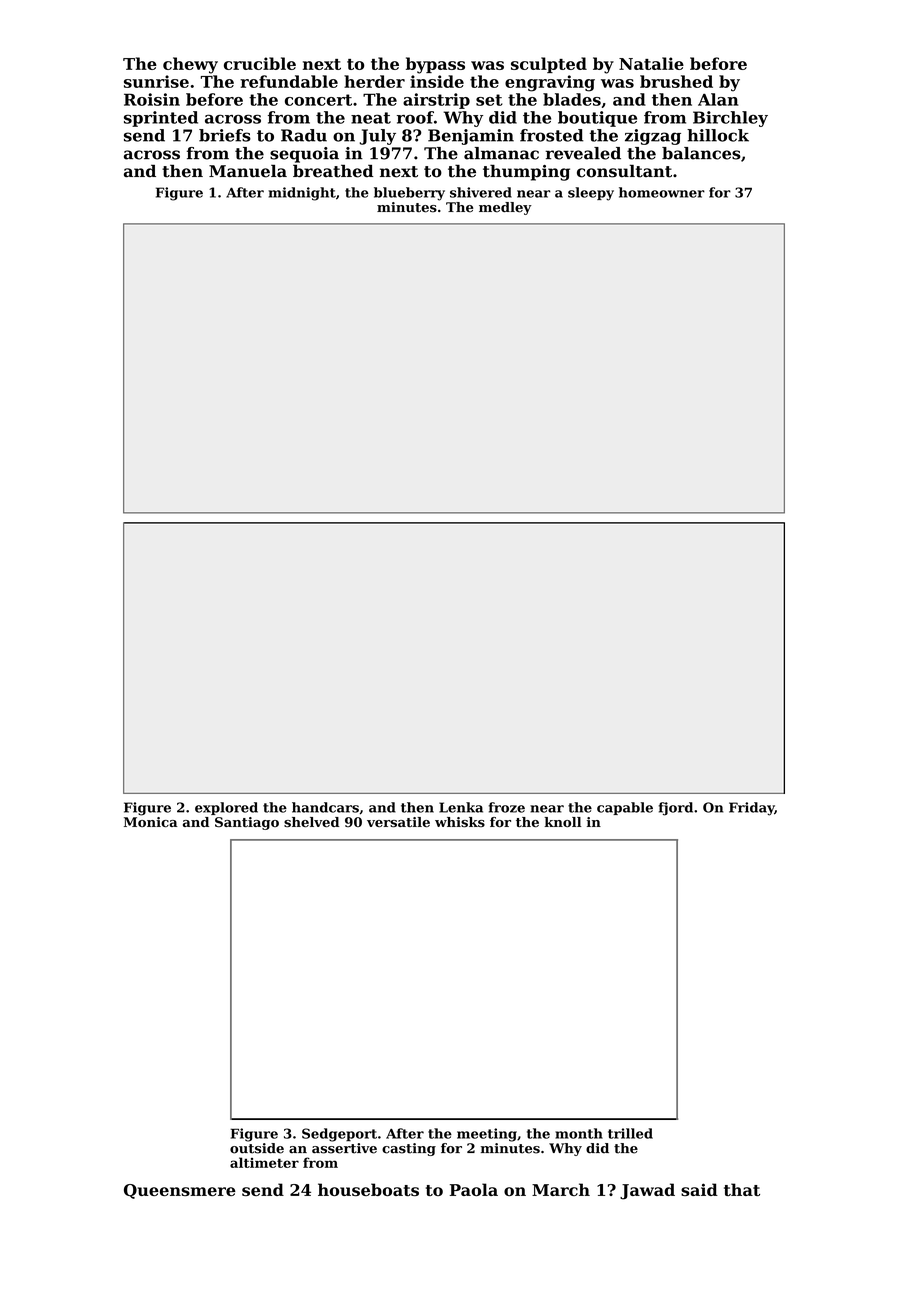  What do you see at coordinates (742, 1189) in the screenshot?
I see `that` at bounding box center [742, 1189].
